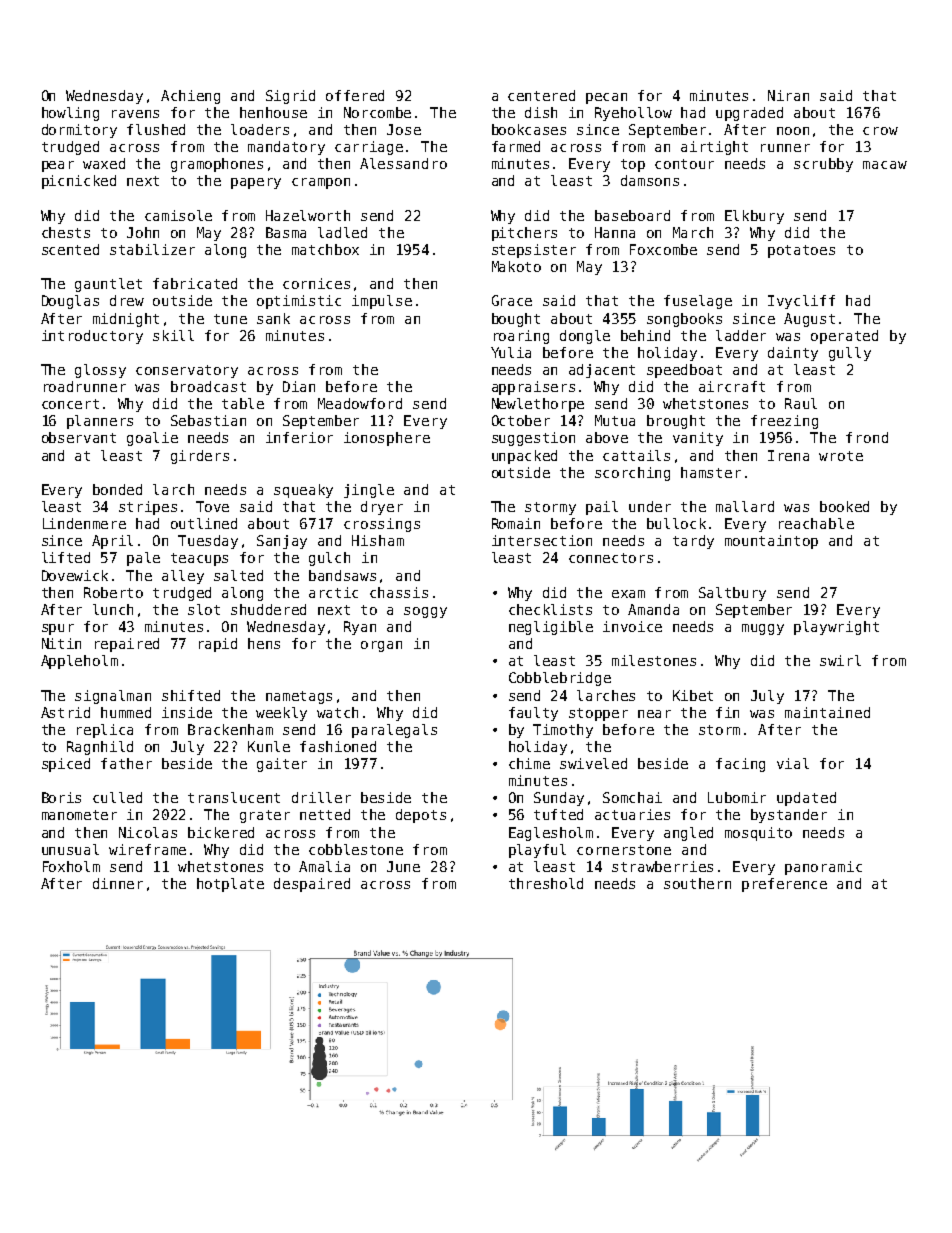 The image size is (952, 1233). Describe the element at coordinates (606, 98) in the image. I see `pecan` at that location.
